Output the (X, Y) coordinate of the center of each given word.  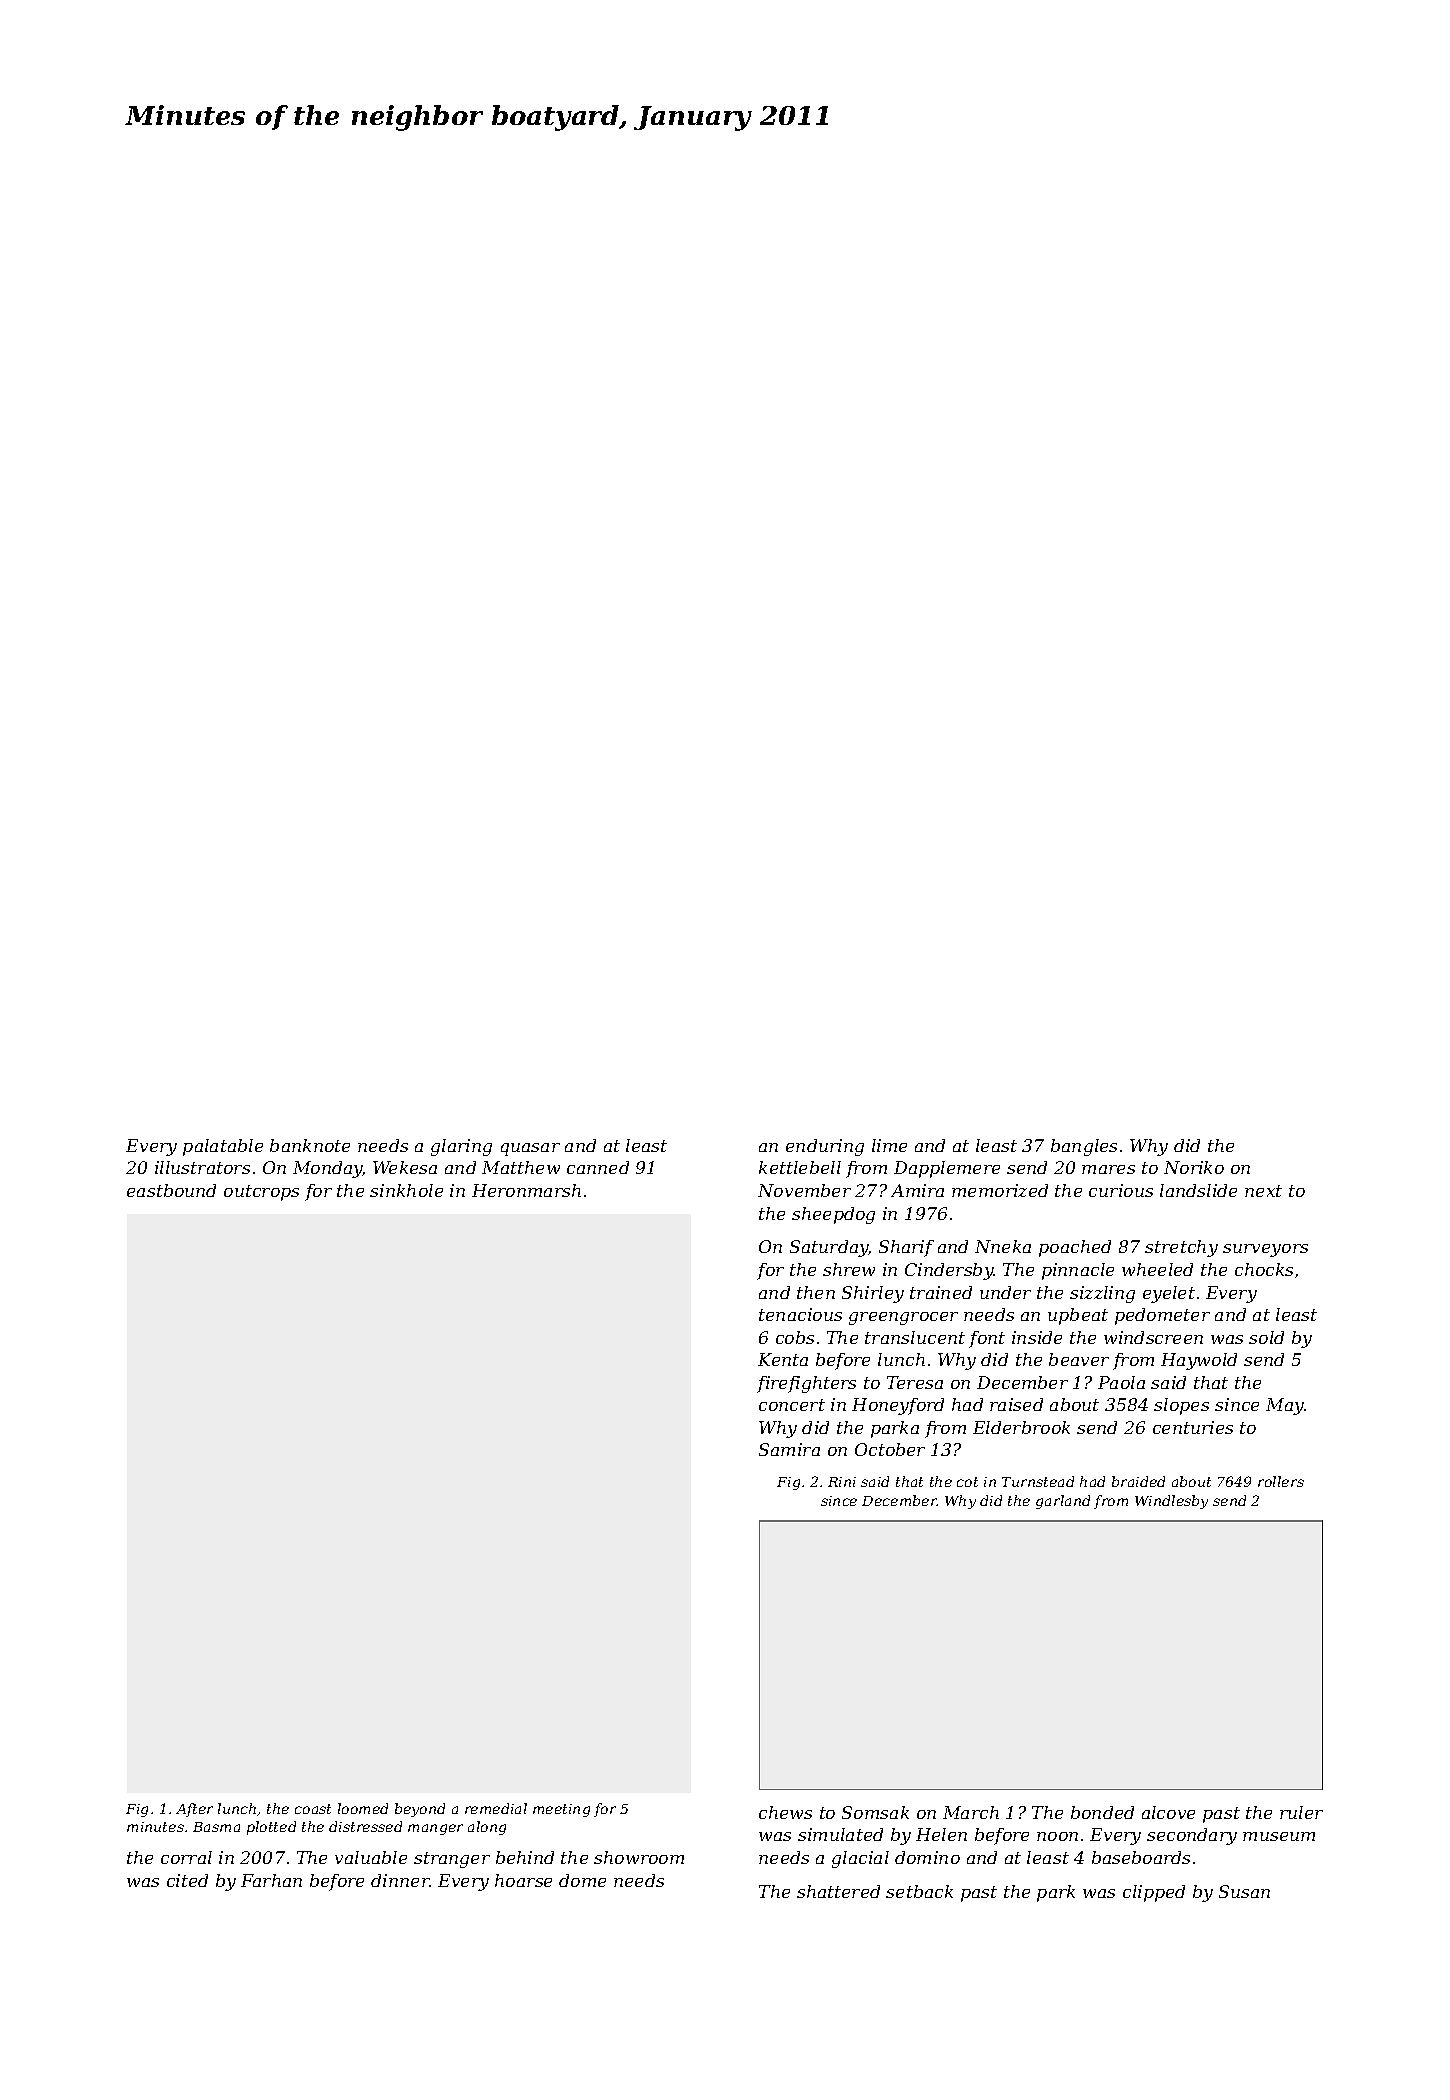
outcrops (261, 1193)
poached (1075, 1248)
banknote (310, 1145)
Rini (842, 1482)
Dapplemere (947, 1169)
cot (967, 1482)
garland (1063, 1502)
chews (785, 1812)
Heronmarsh (526, 1190)
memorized (1000, 1190)
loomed (363, 1808)
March (971, 1812)
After (194, 1810)
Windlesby (1171, 1502)
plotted (271, 1828)
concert (792, 1405)
